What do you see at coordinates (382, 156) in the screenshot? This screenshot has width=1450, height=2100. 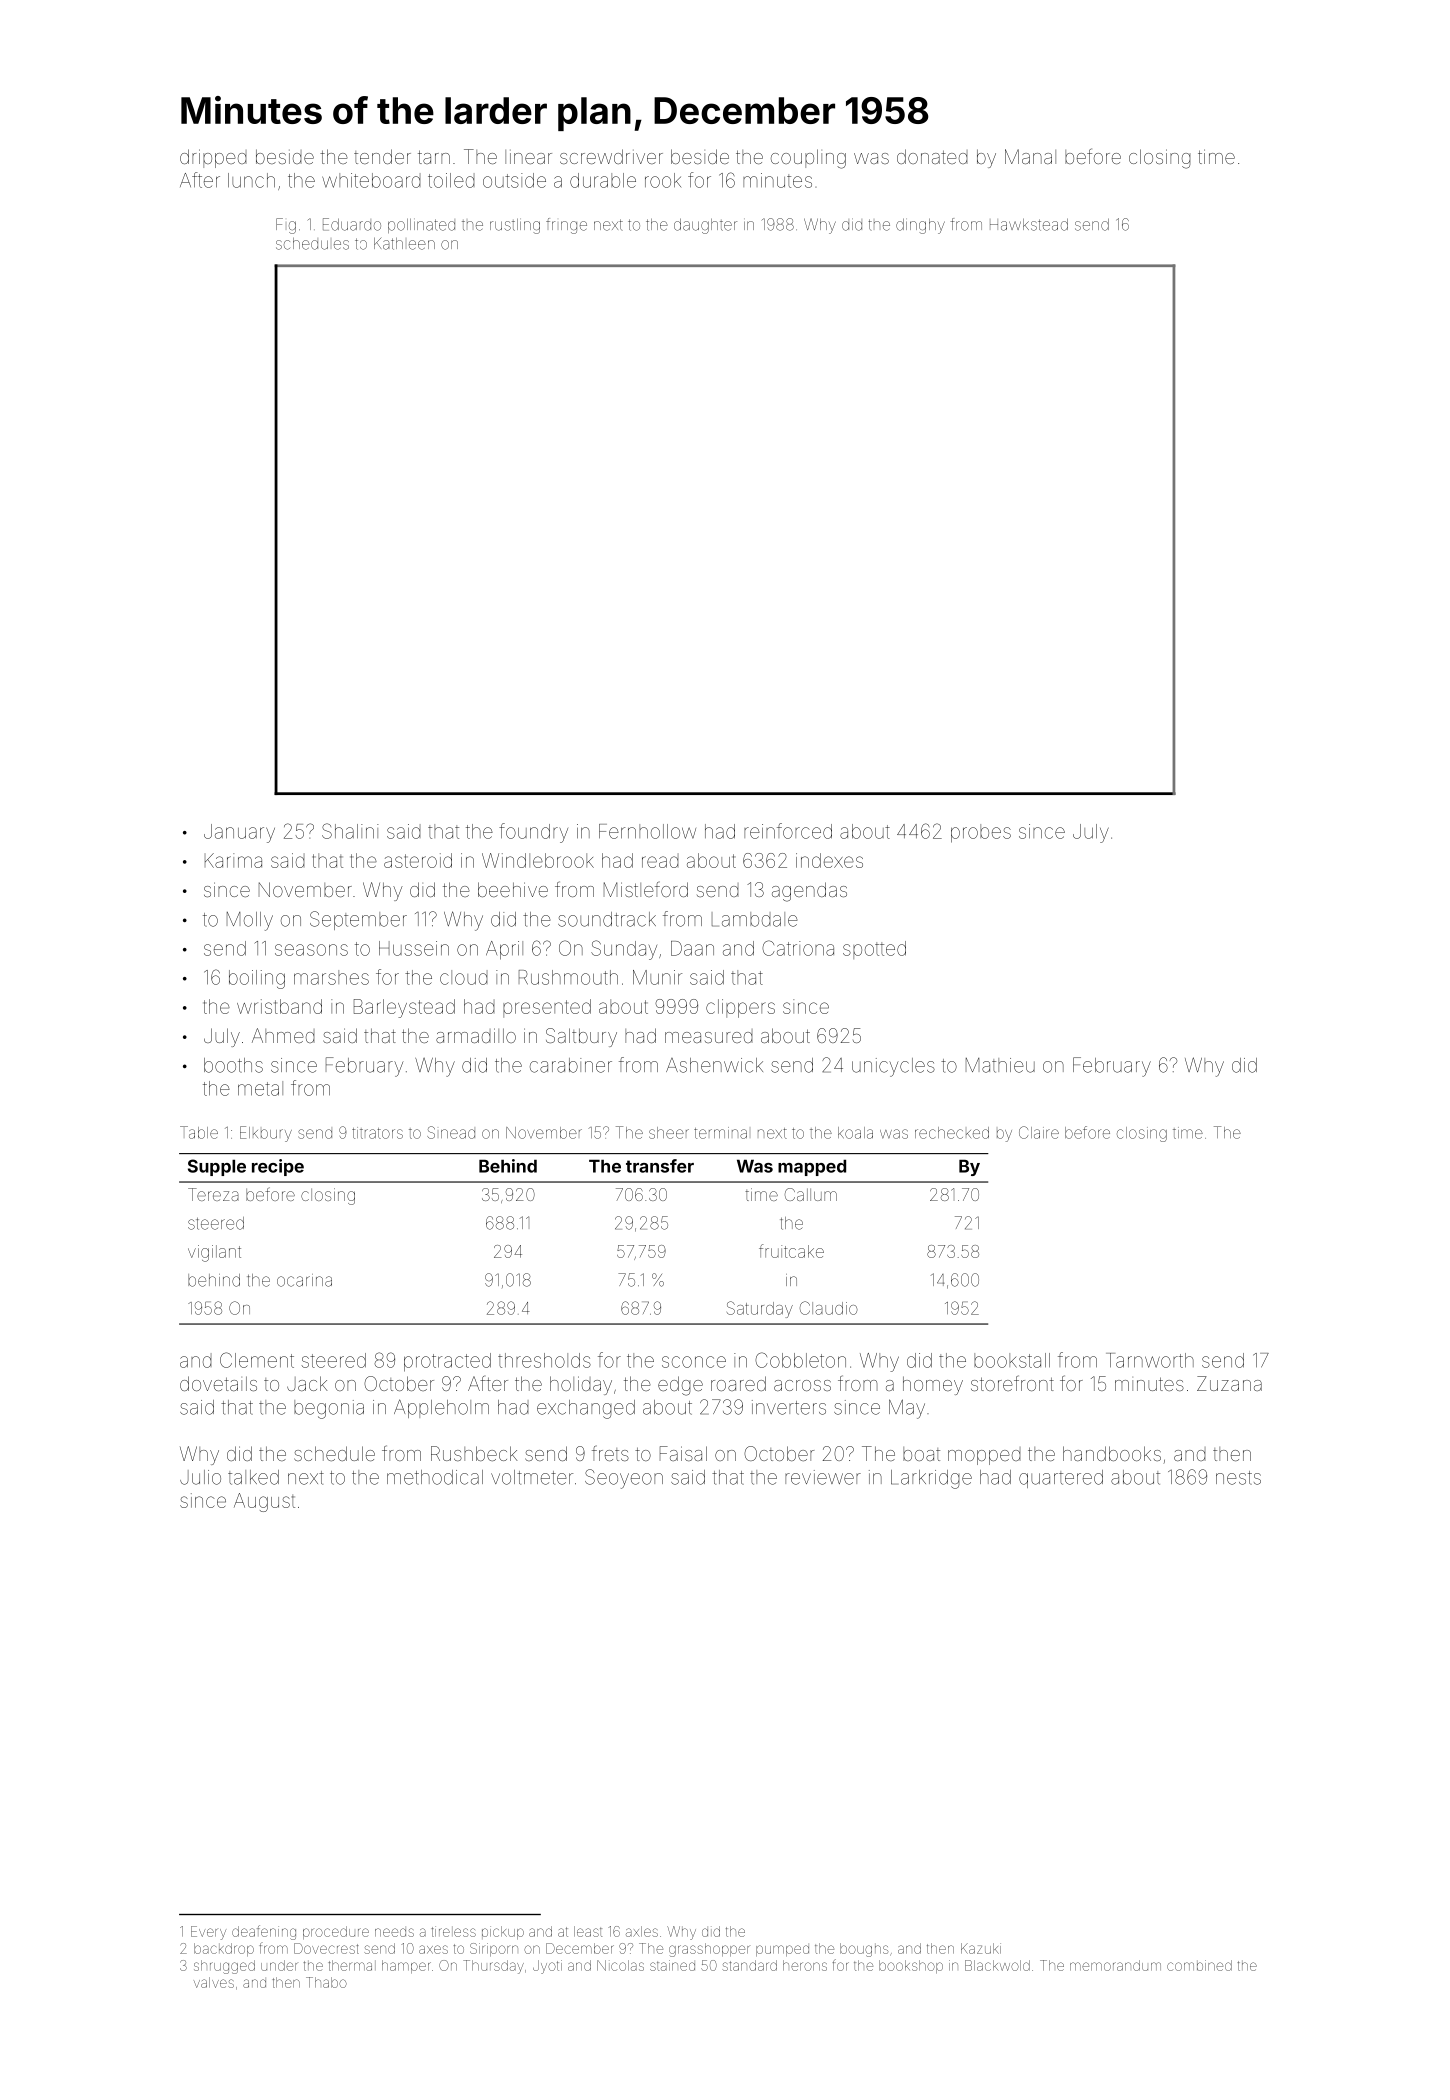 I see `tender` at bounding box center [382, 156].
